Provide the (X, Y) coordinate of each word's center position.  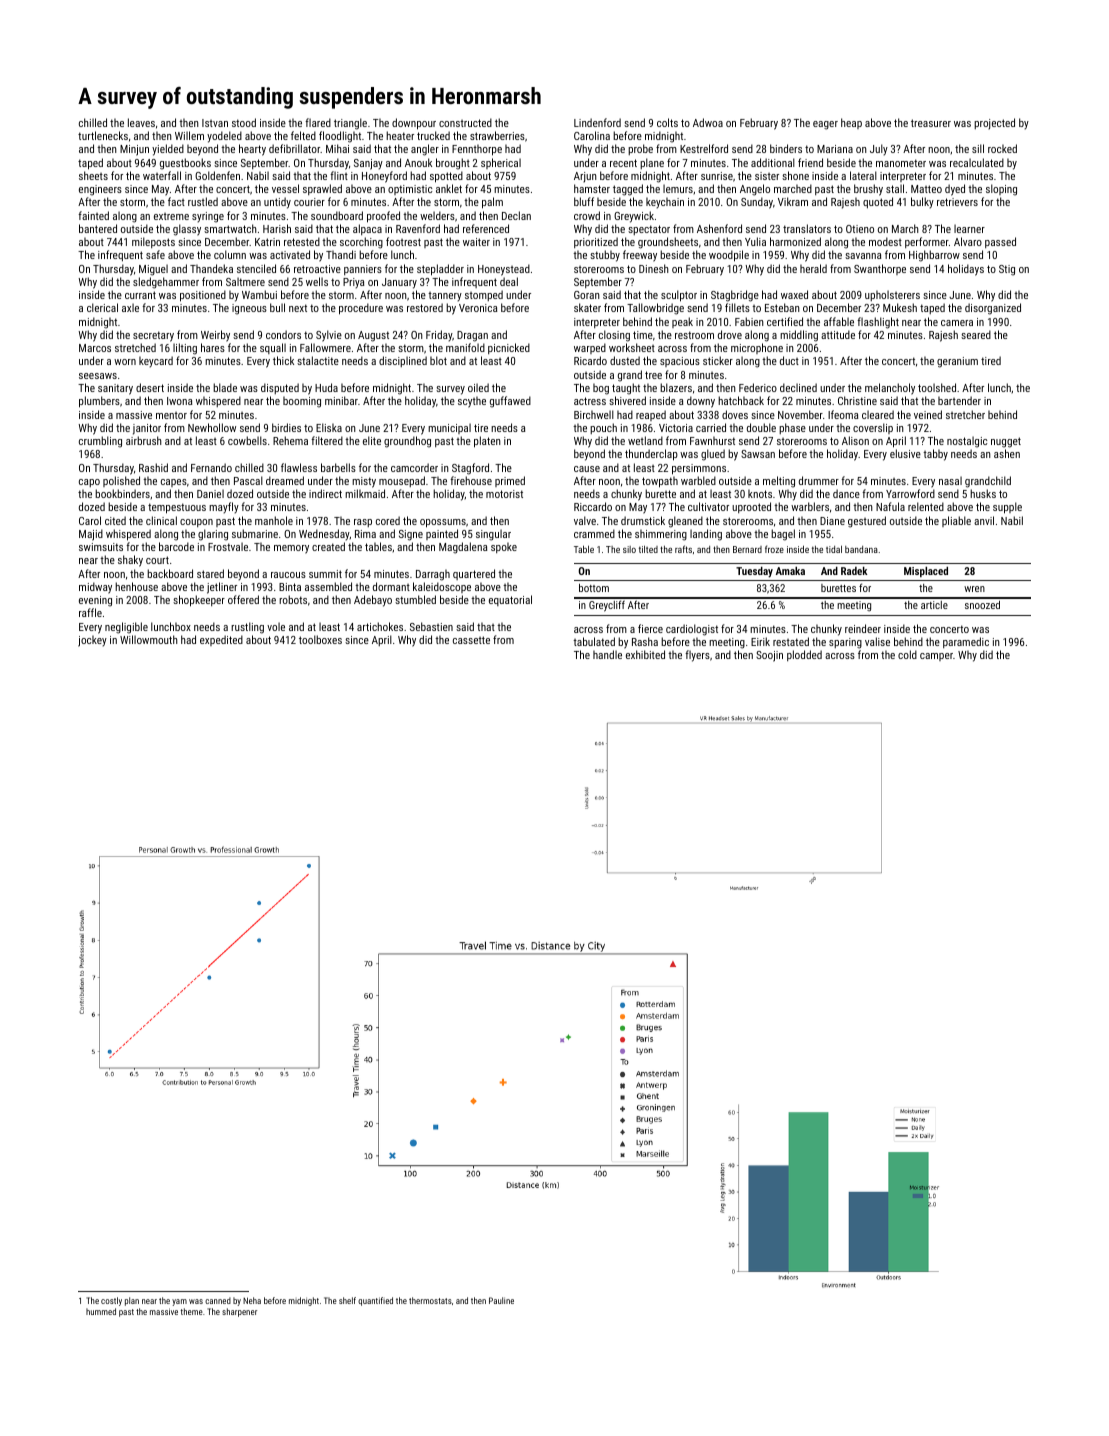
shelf (347, 1300)
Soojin (769, 656)
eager (825, 125)
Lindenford (597, 122)
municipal (449, 428)
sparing (845, 643)
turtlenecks (103, 135)
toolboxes (320, 639)
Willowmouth (149, 639)
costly (111, 1301)
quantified (375, 1301)
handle (607, 654)
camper (936, 657)
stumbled (415, 599)
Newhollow (212, 427)
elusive (905, 453)
